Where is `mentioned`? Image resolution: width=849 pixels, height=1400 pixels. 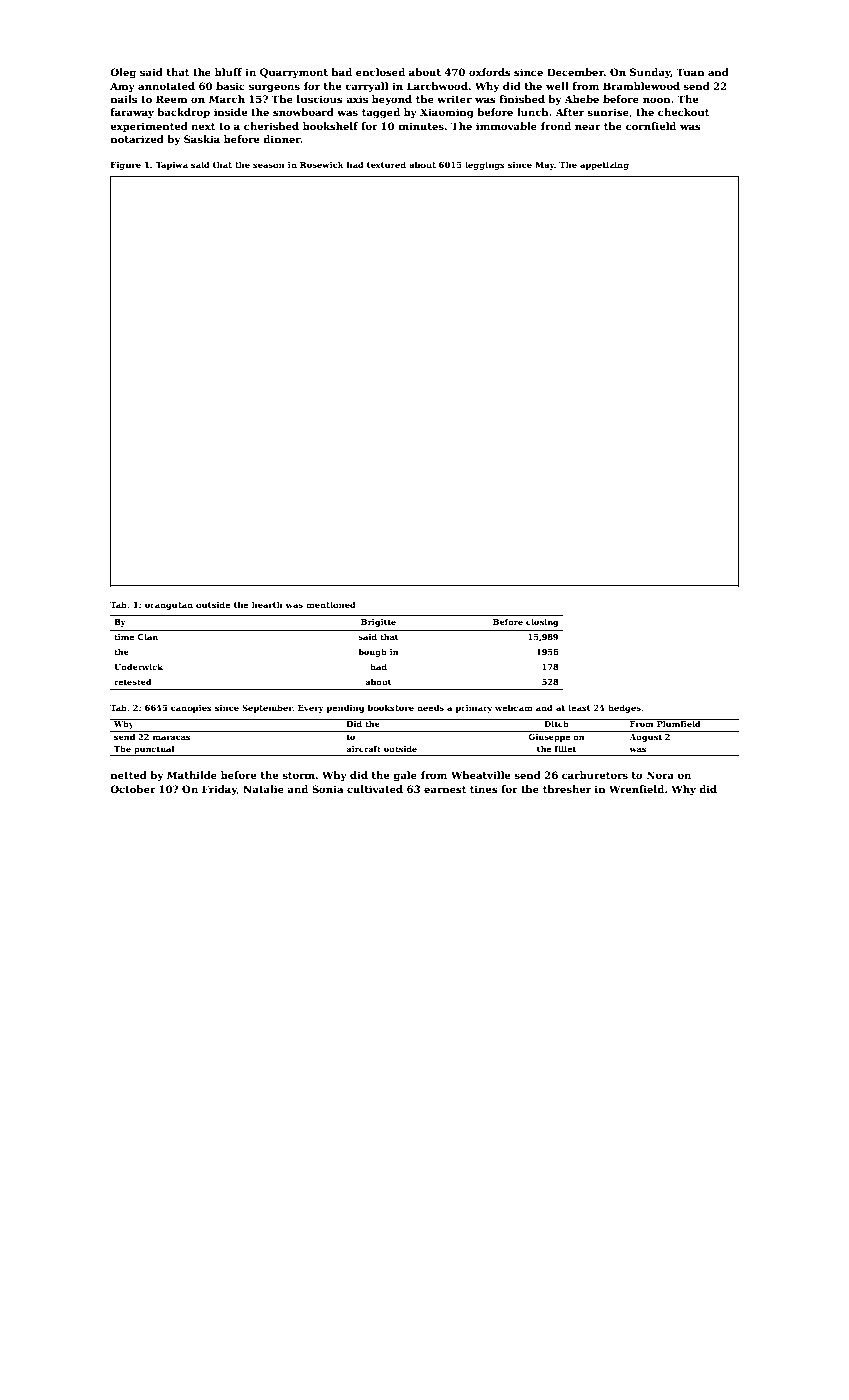
mentioned is located at coordinates (331, 604).
